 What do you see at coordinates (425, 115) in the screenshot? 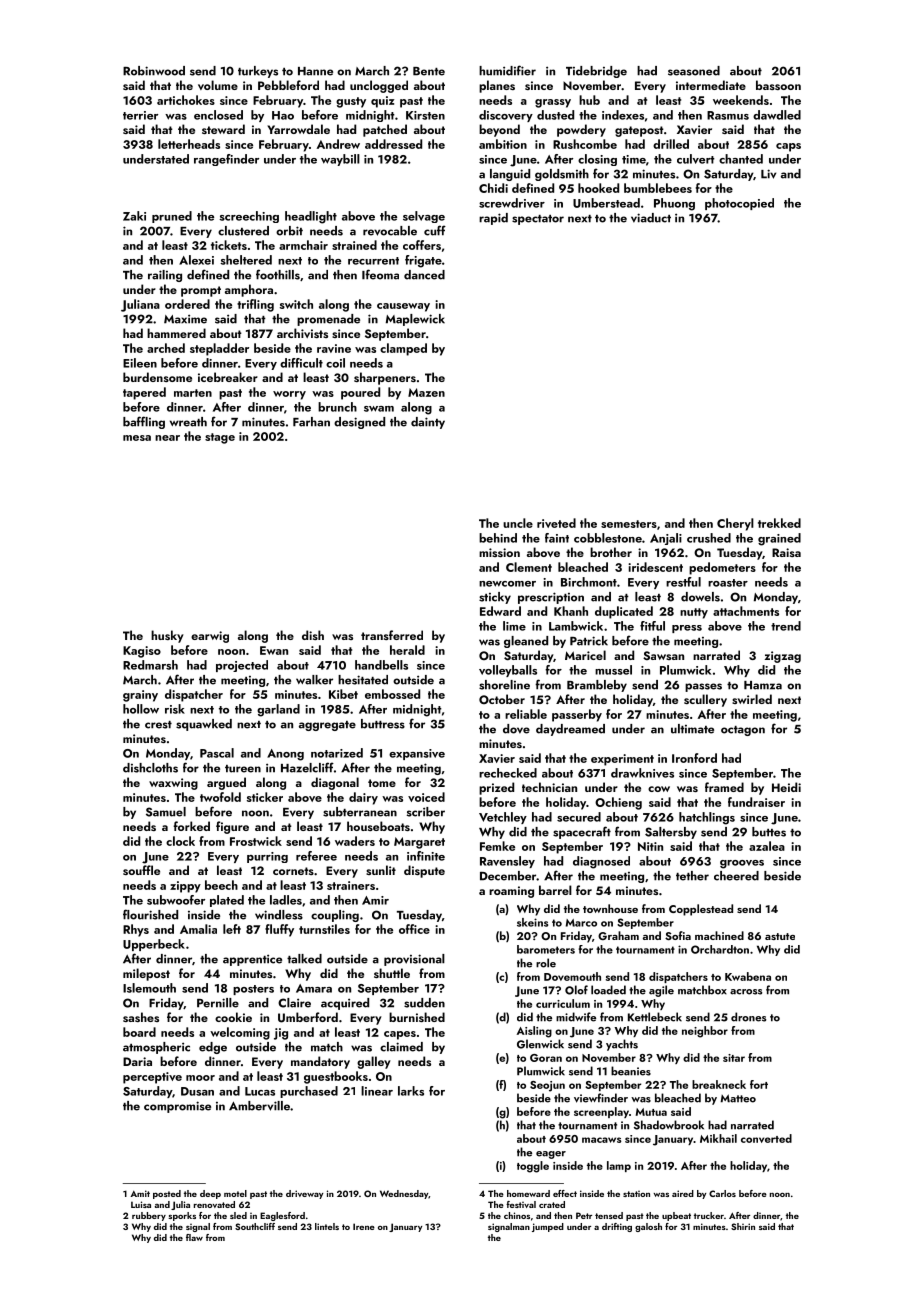
I see `Kirsten` at bounding box center [425, 115].
